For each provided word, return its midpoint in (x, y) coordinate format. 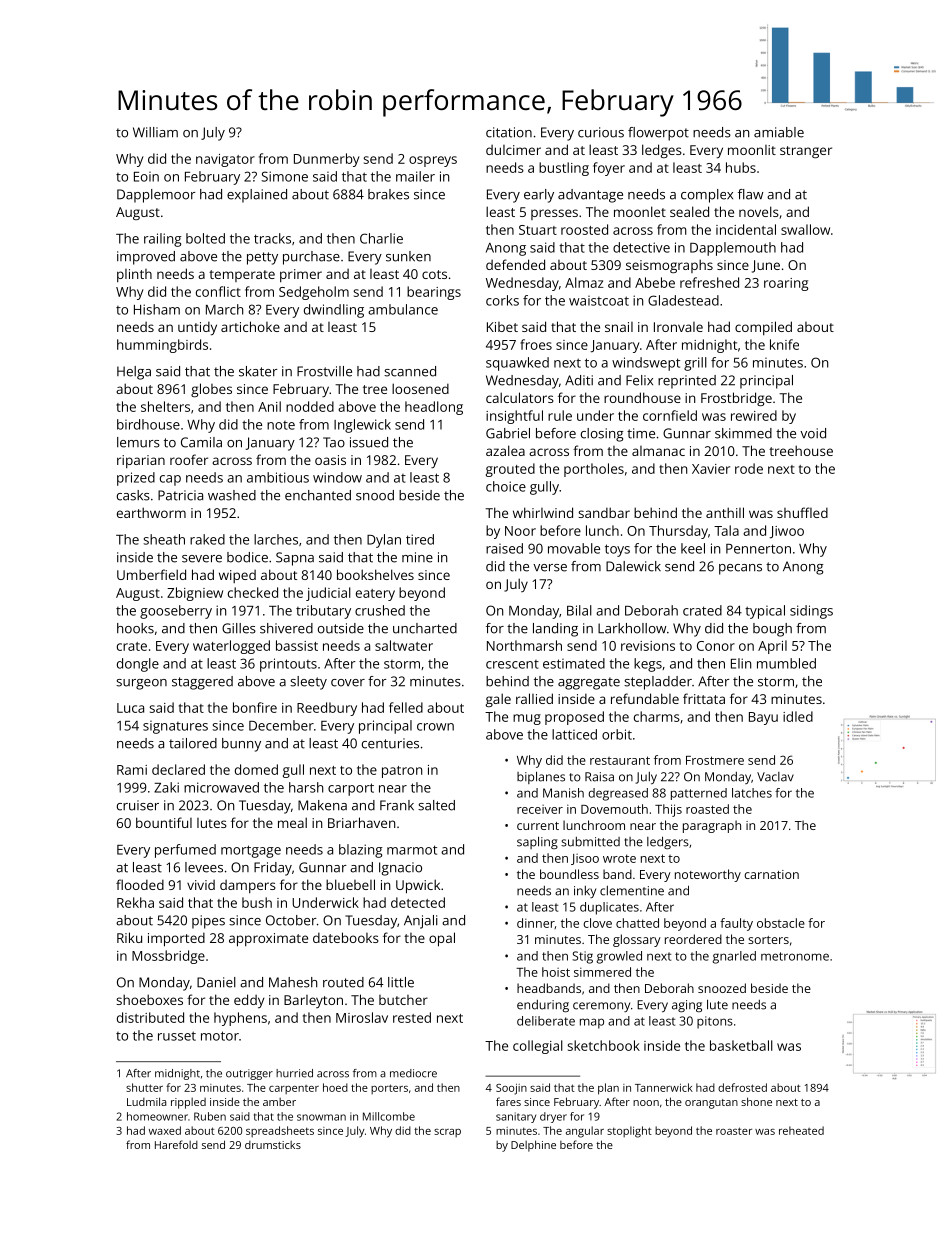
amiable (779, 132)
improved (146, 258)
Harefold (176, 1144)
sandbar (604, 512)
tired (420, 539)
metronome (795, 956)
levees (204, 867)
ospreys (433, 161)
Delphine (533, 1146)
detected (418, 902)
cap (170, 480)
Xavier (711, 469)
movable (574, 548)
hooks (135, 628)
